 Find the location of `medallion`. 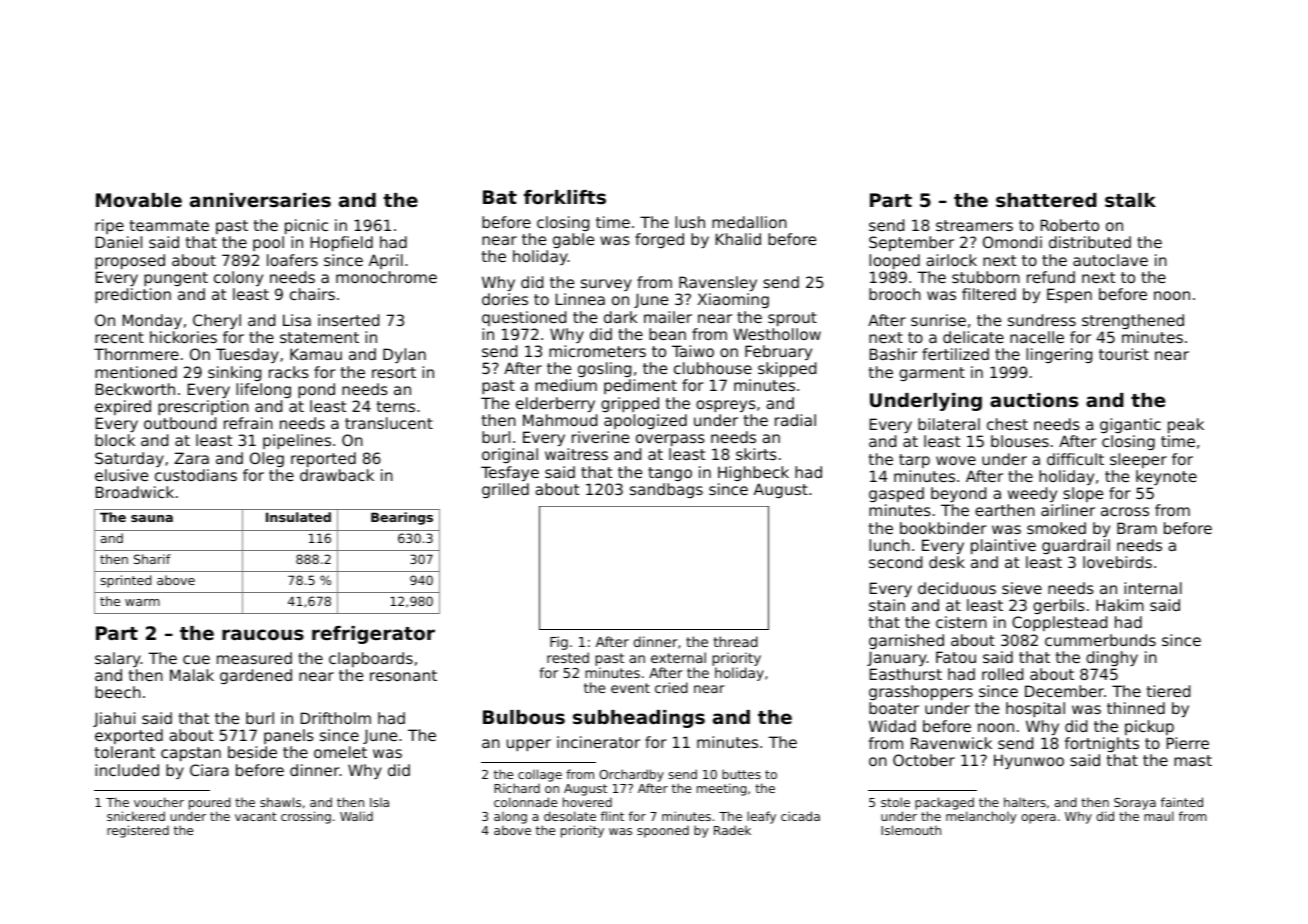

medallion is located at coordinates (749, 222).
